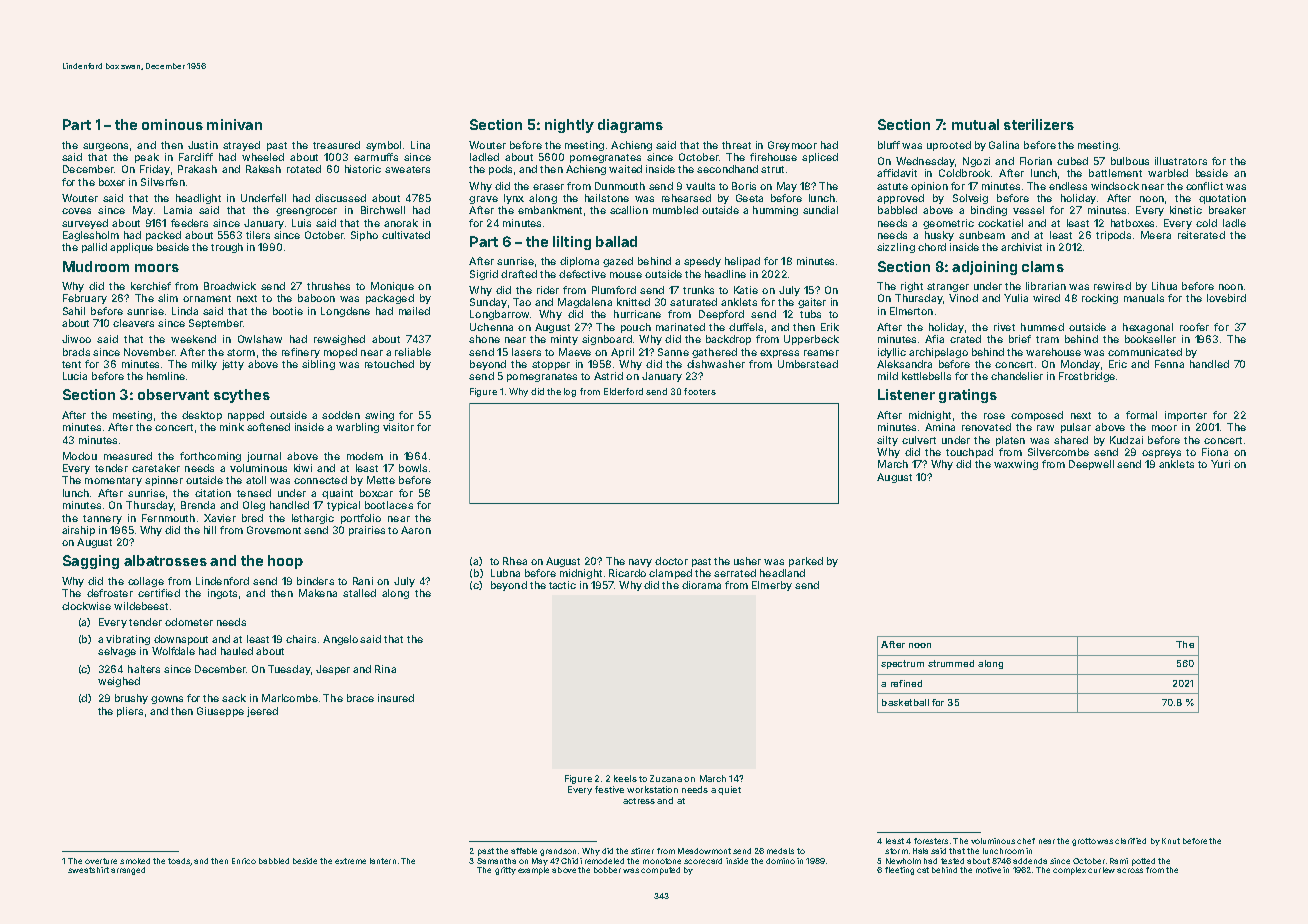 This screenshot has width=1308, height=924. I want to click on February, so click(85, 299).
